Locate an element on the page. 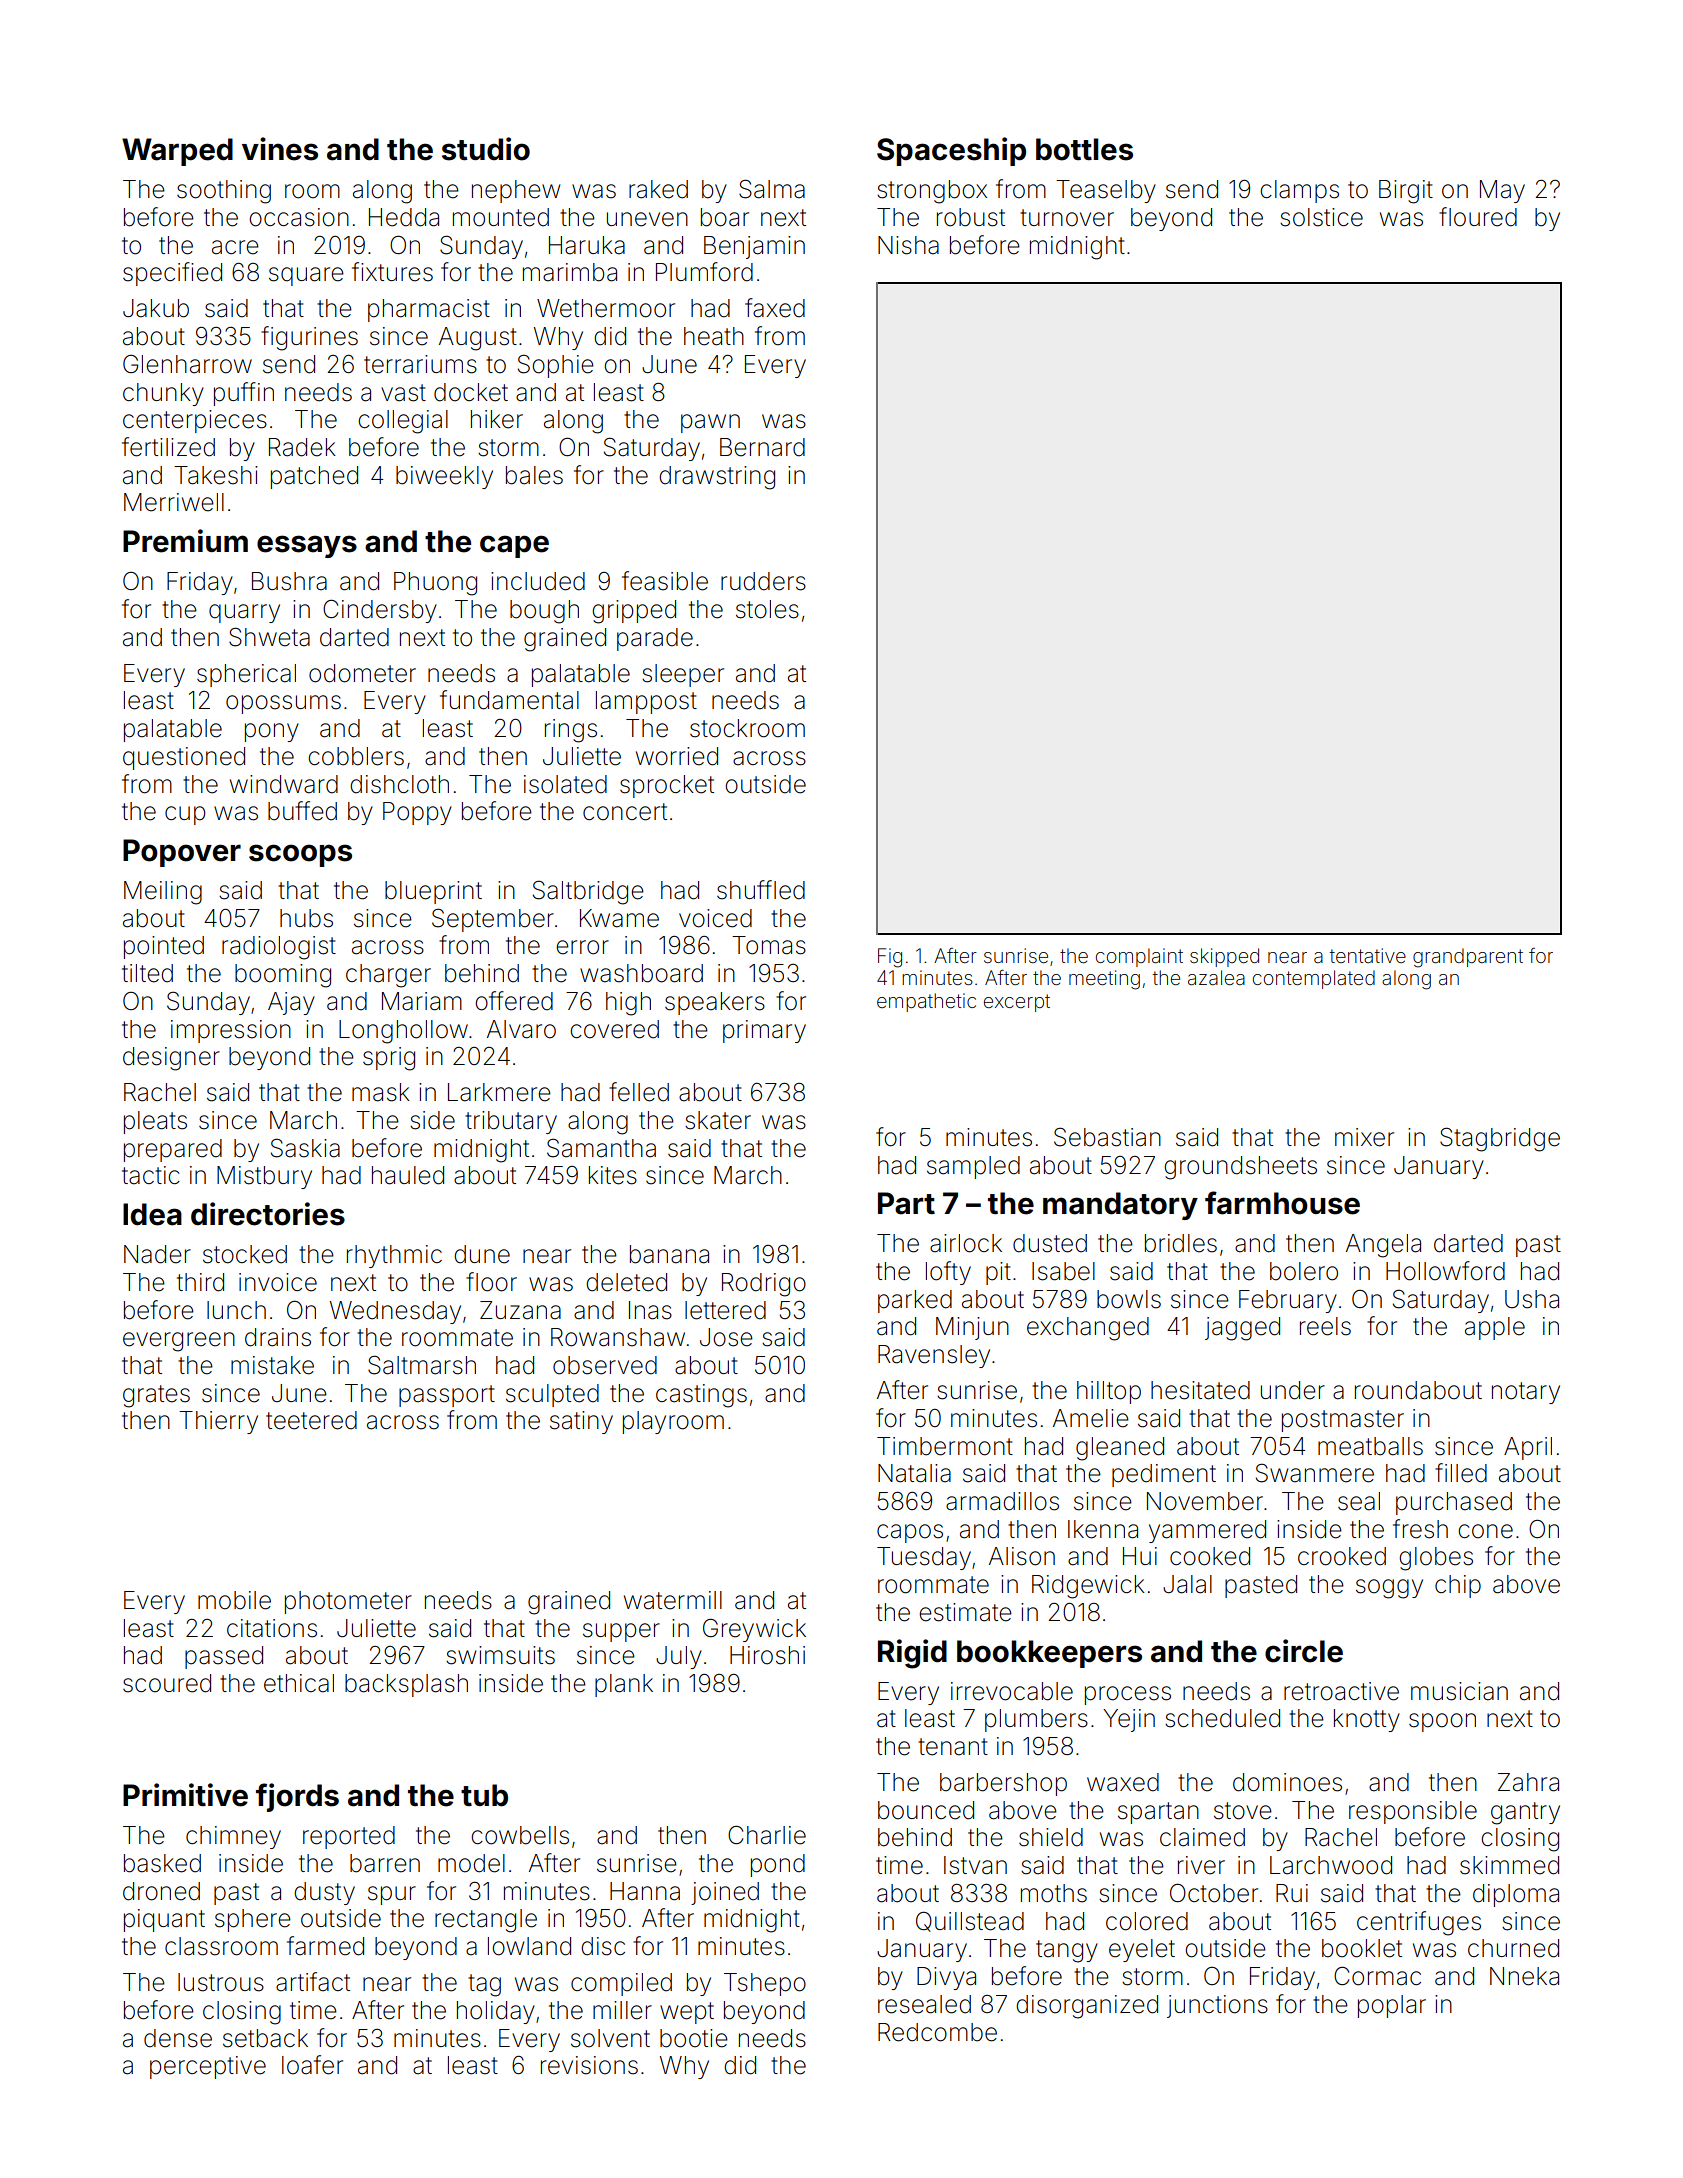  hesitated is located at coordinates (1200, 1390).
